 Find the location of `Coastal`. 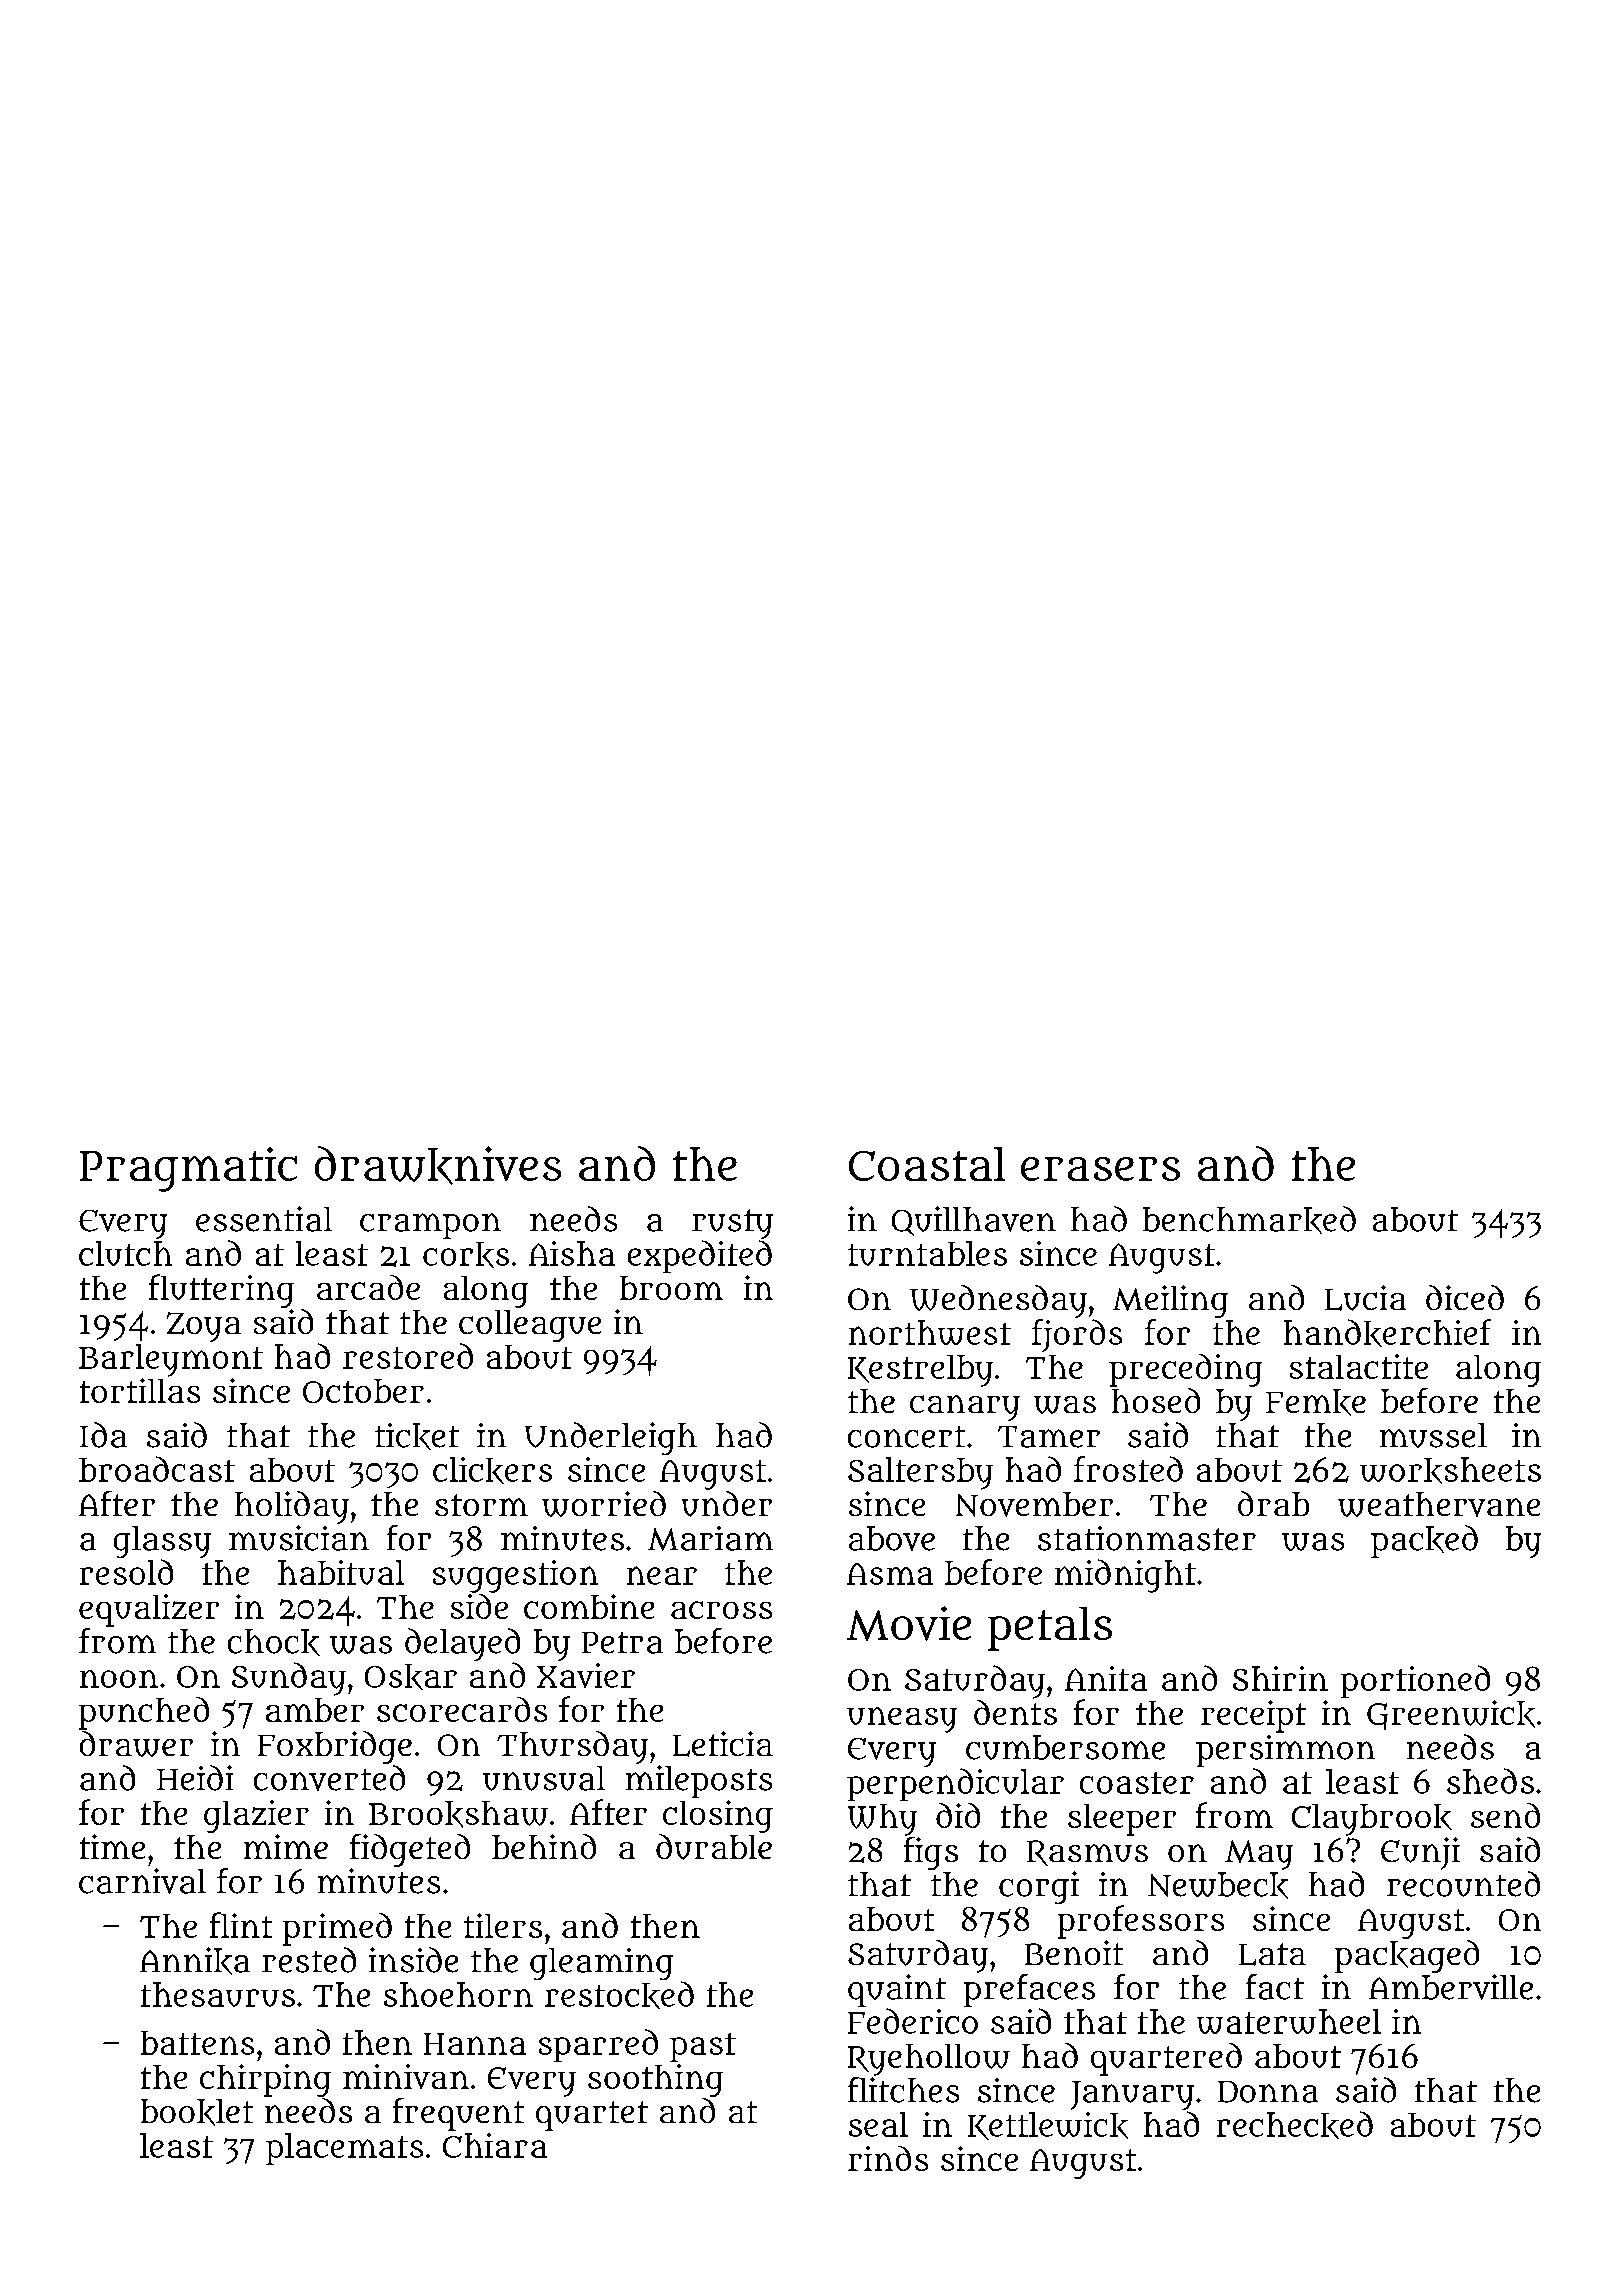

Coastal is located at coordinates (927, 1164).
